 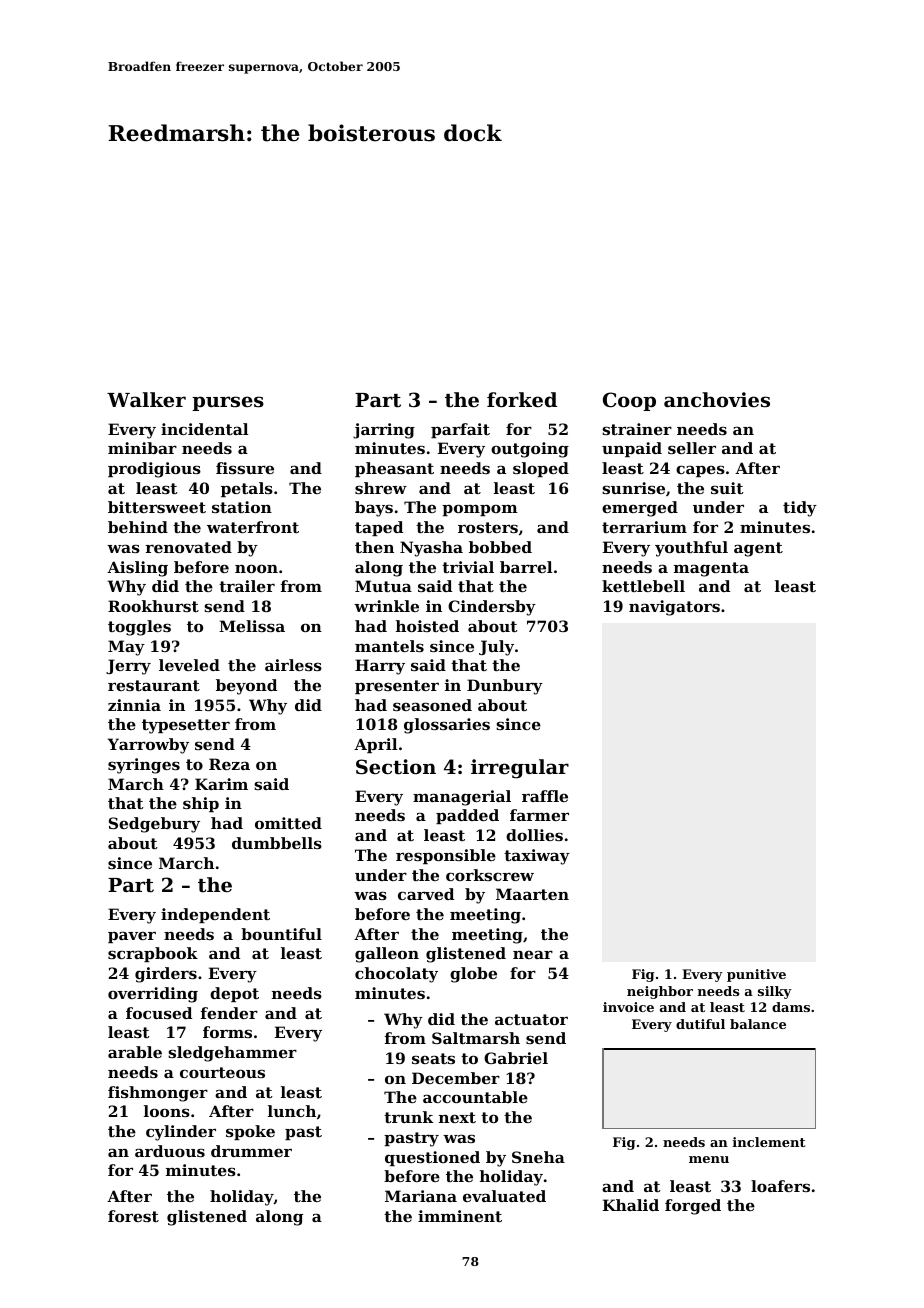 What do you see at coordinates (384, 431) in the page?
I see `jarring` at bounding box center [384, 431].
